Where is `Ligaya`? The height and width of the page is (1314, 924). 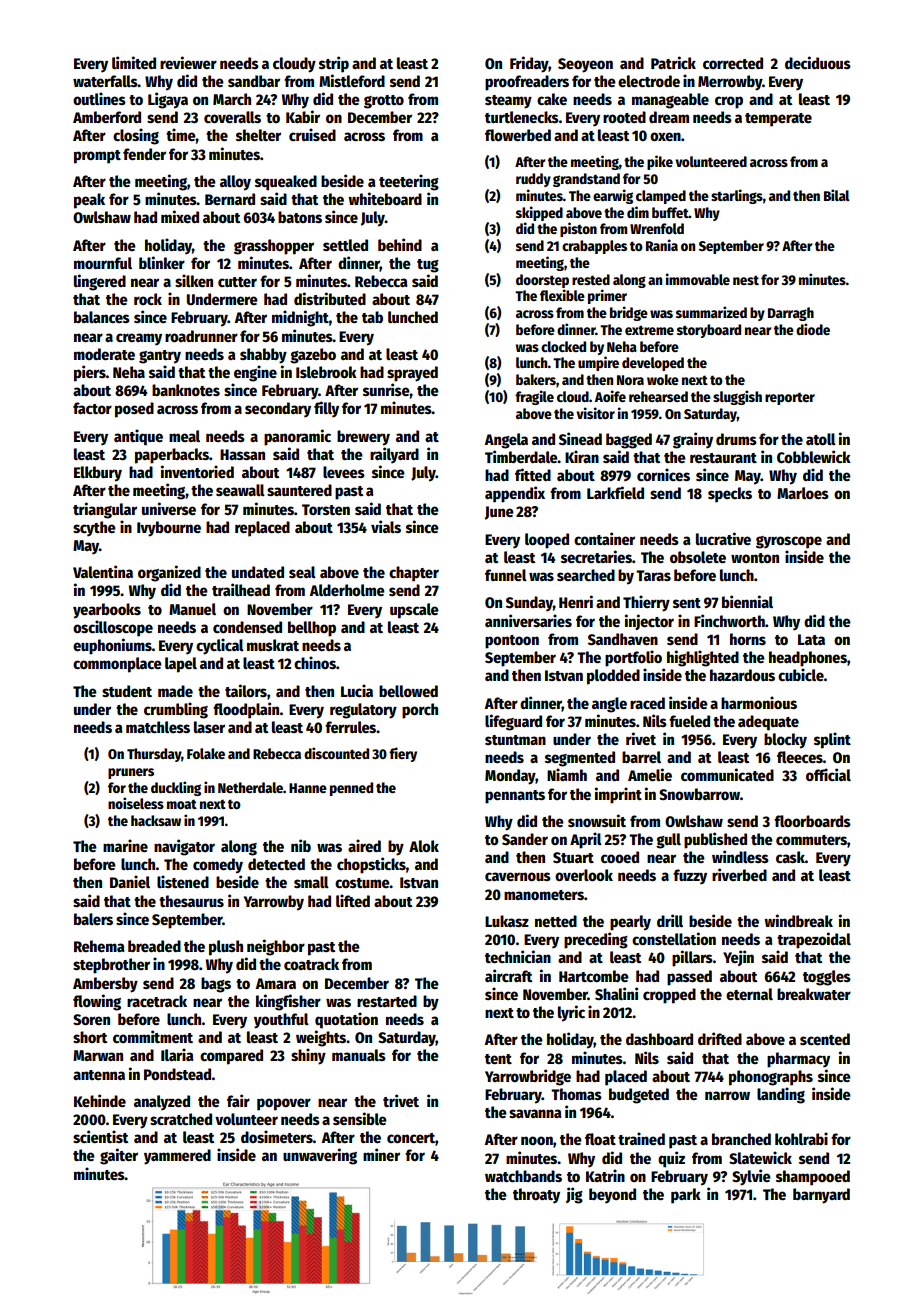 Ligaya is located at coordinates (168, 100).
